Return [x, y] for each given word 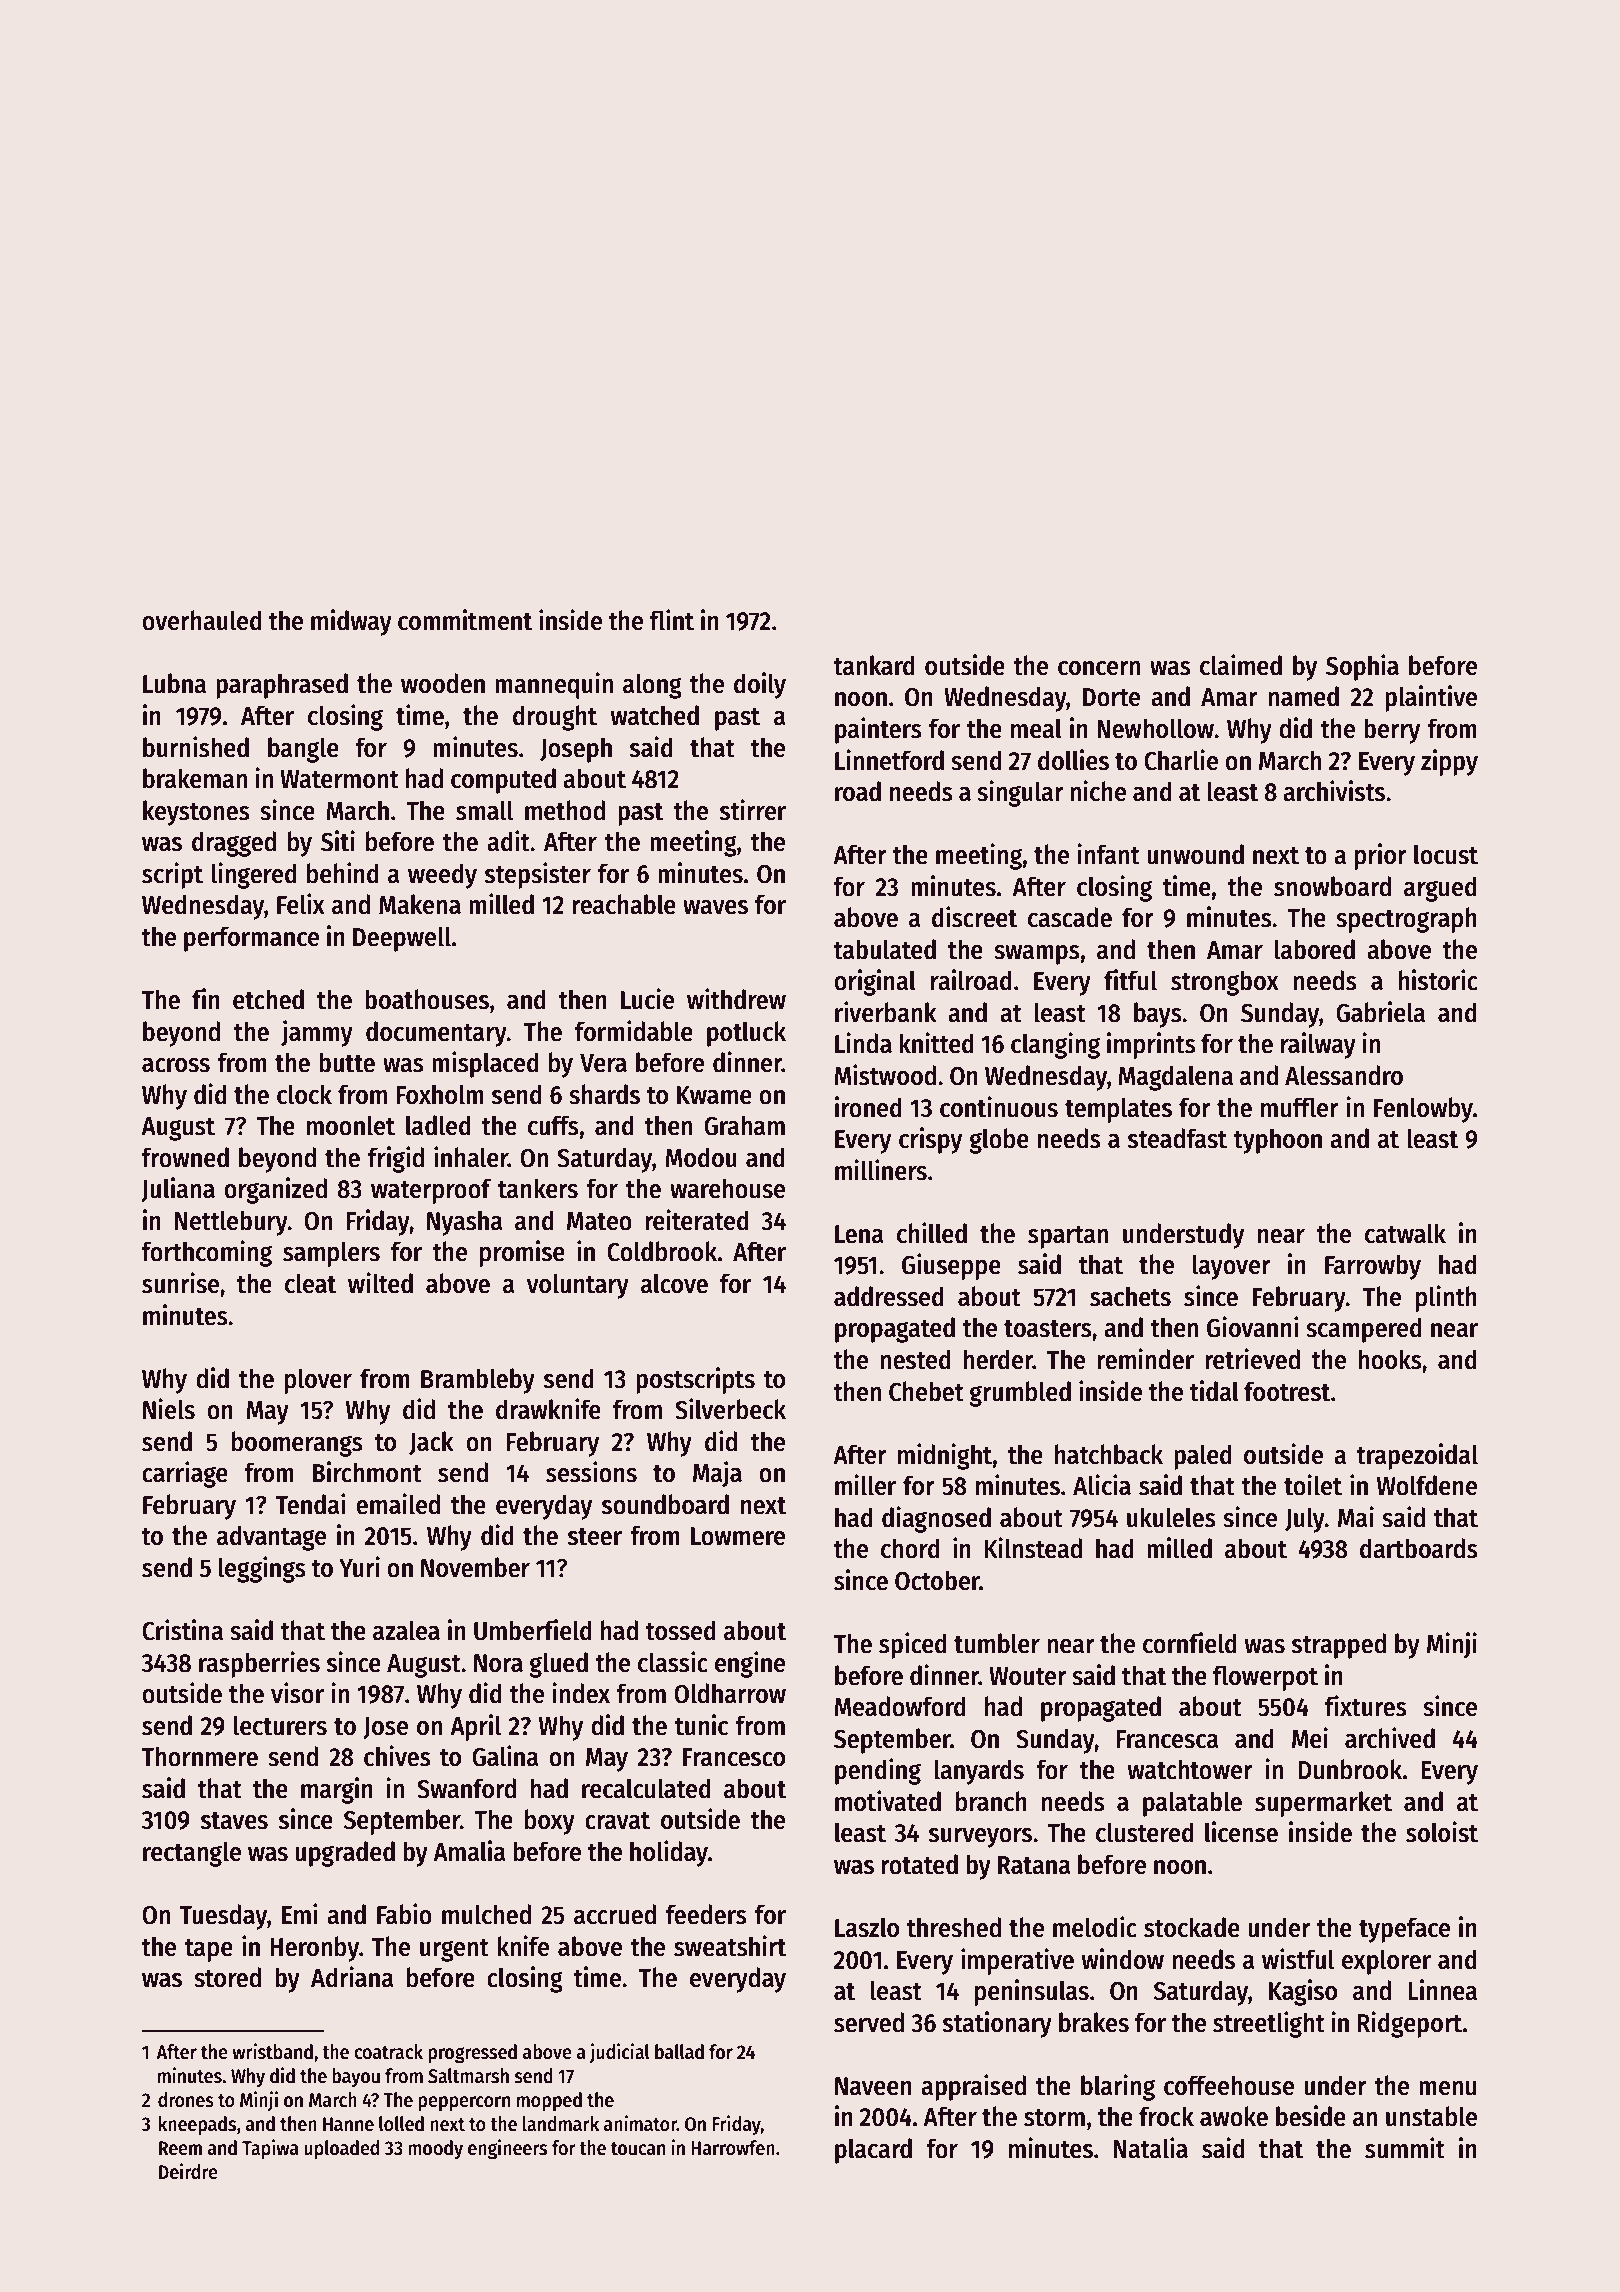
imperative [1017, 1961]
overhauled [202, 620]
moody [435, 2149]
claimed [1241, 665]
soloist [1442, 1832]
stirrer [753, 810]
